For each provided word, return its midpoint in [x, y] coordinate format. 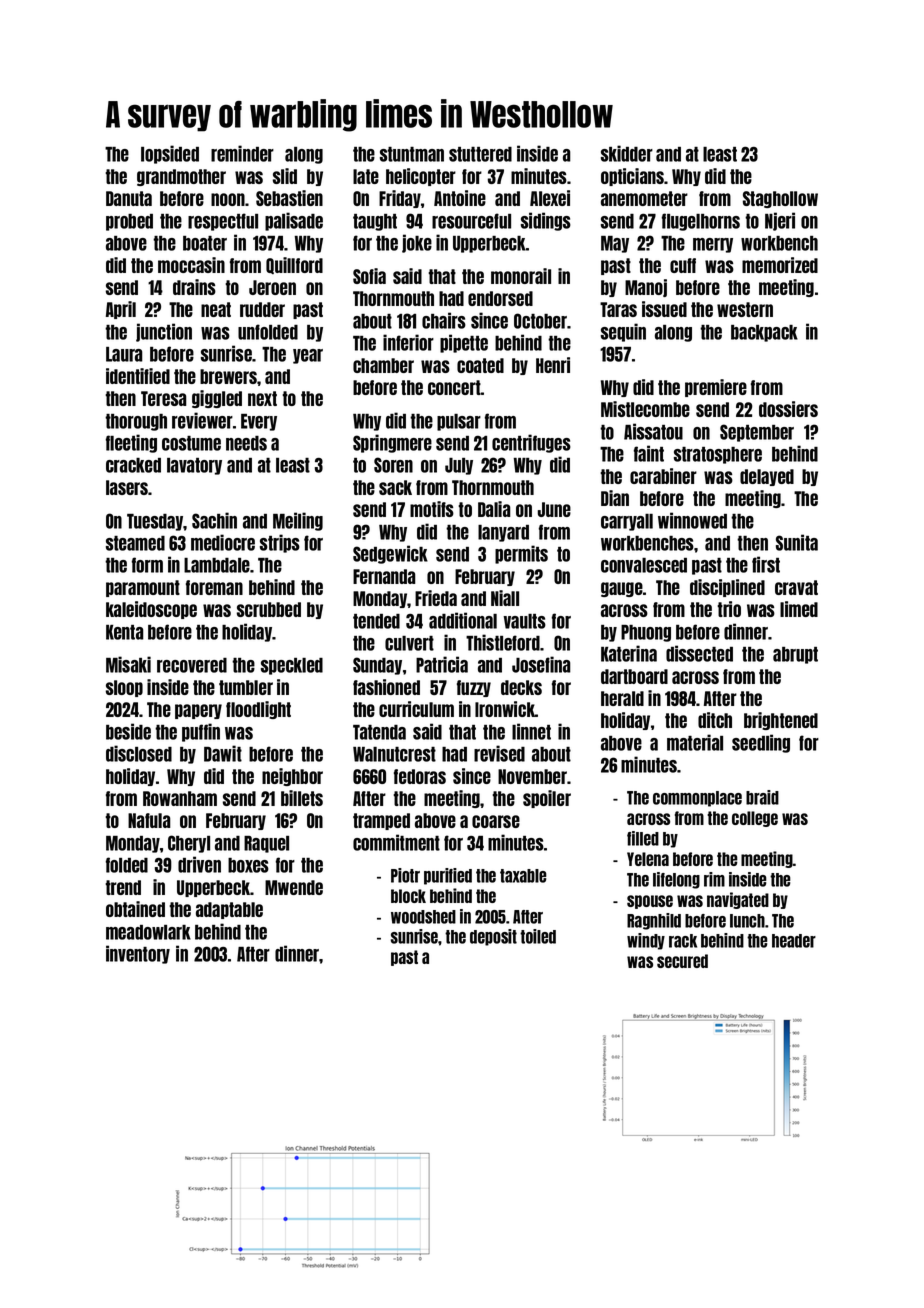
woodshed [423, 917]
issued [664, 309]
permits [521, 554]
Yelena [648, 859]
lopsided [170, 154]
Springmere [392, 443]
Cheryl [189, 844]
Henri [553, 365]
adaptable [229, 910]
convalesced [644, 565]
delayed [767, 477]
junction [164, 332]
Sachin [214, 520]
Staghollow [780, 199]
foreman [214, 587]
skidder [627, 153]
